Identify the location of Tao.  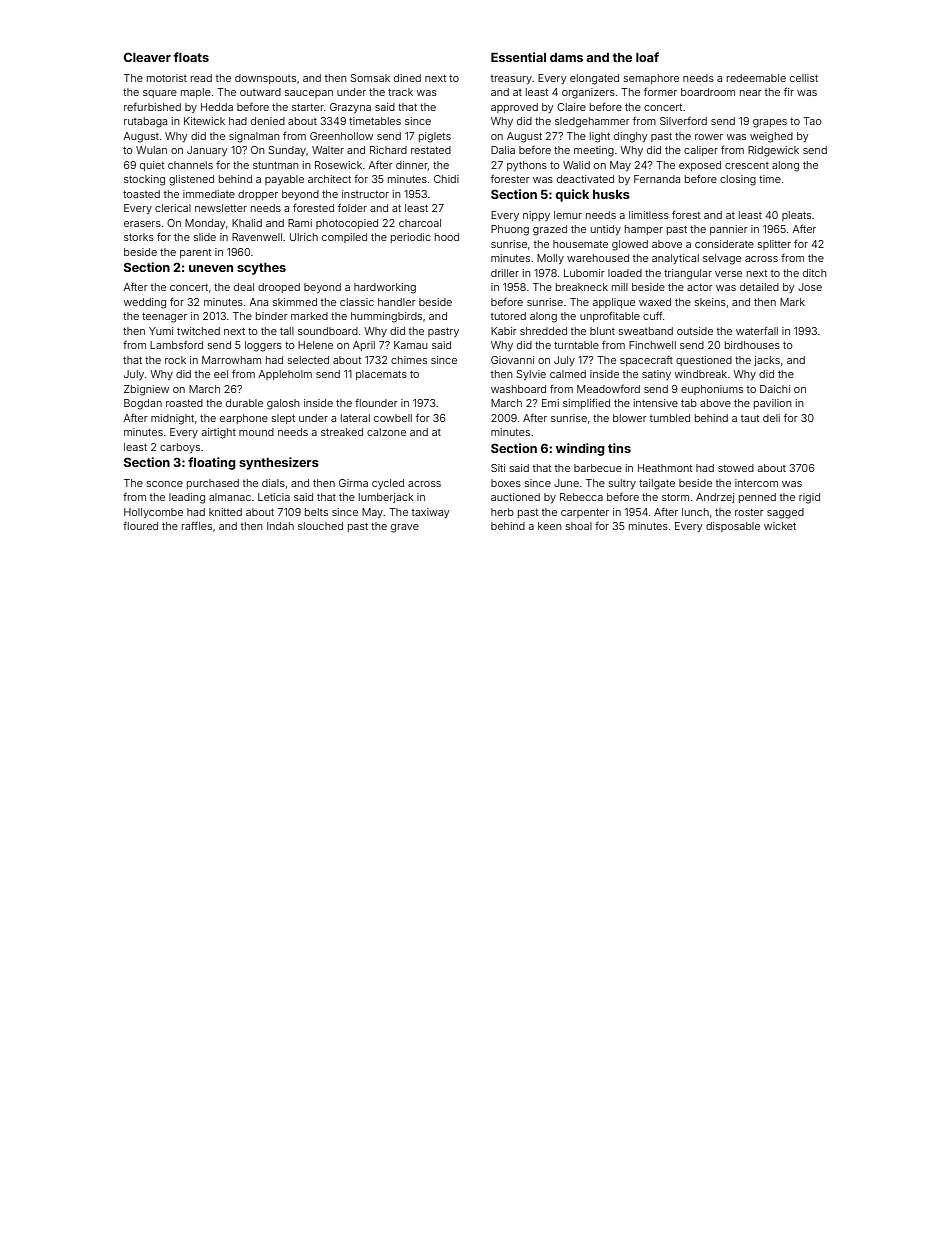
(812, 121).
